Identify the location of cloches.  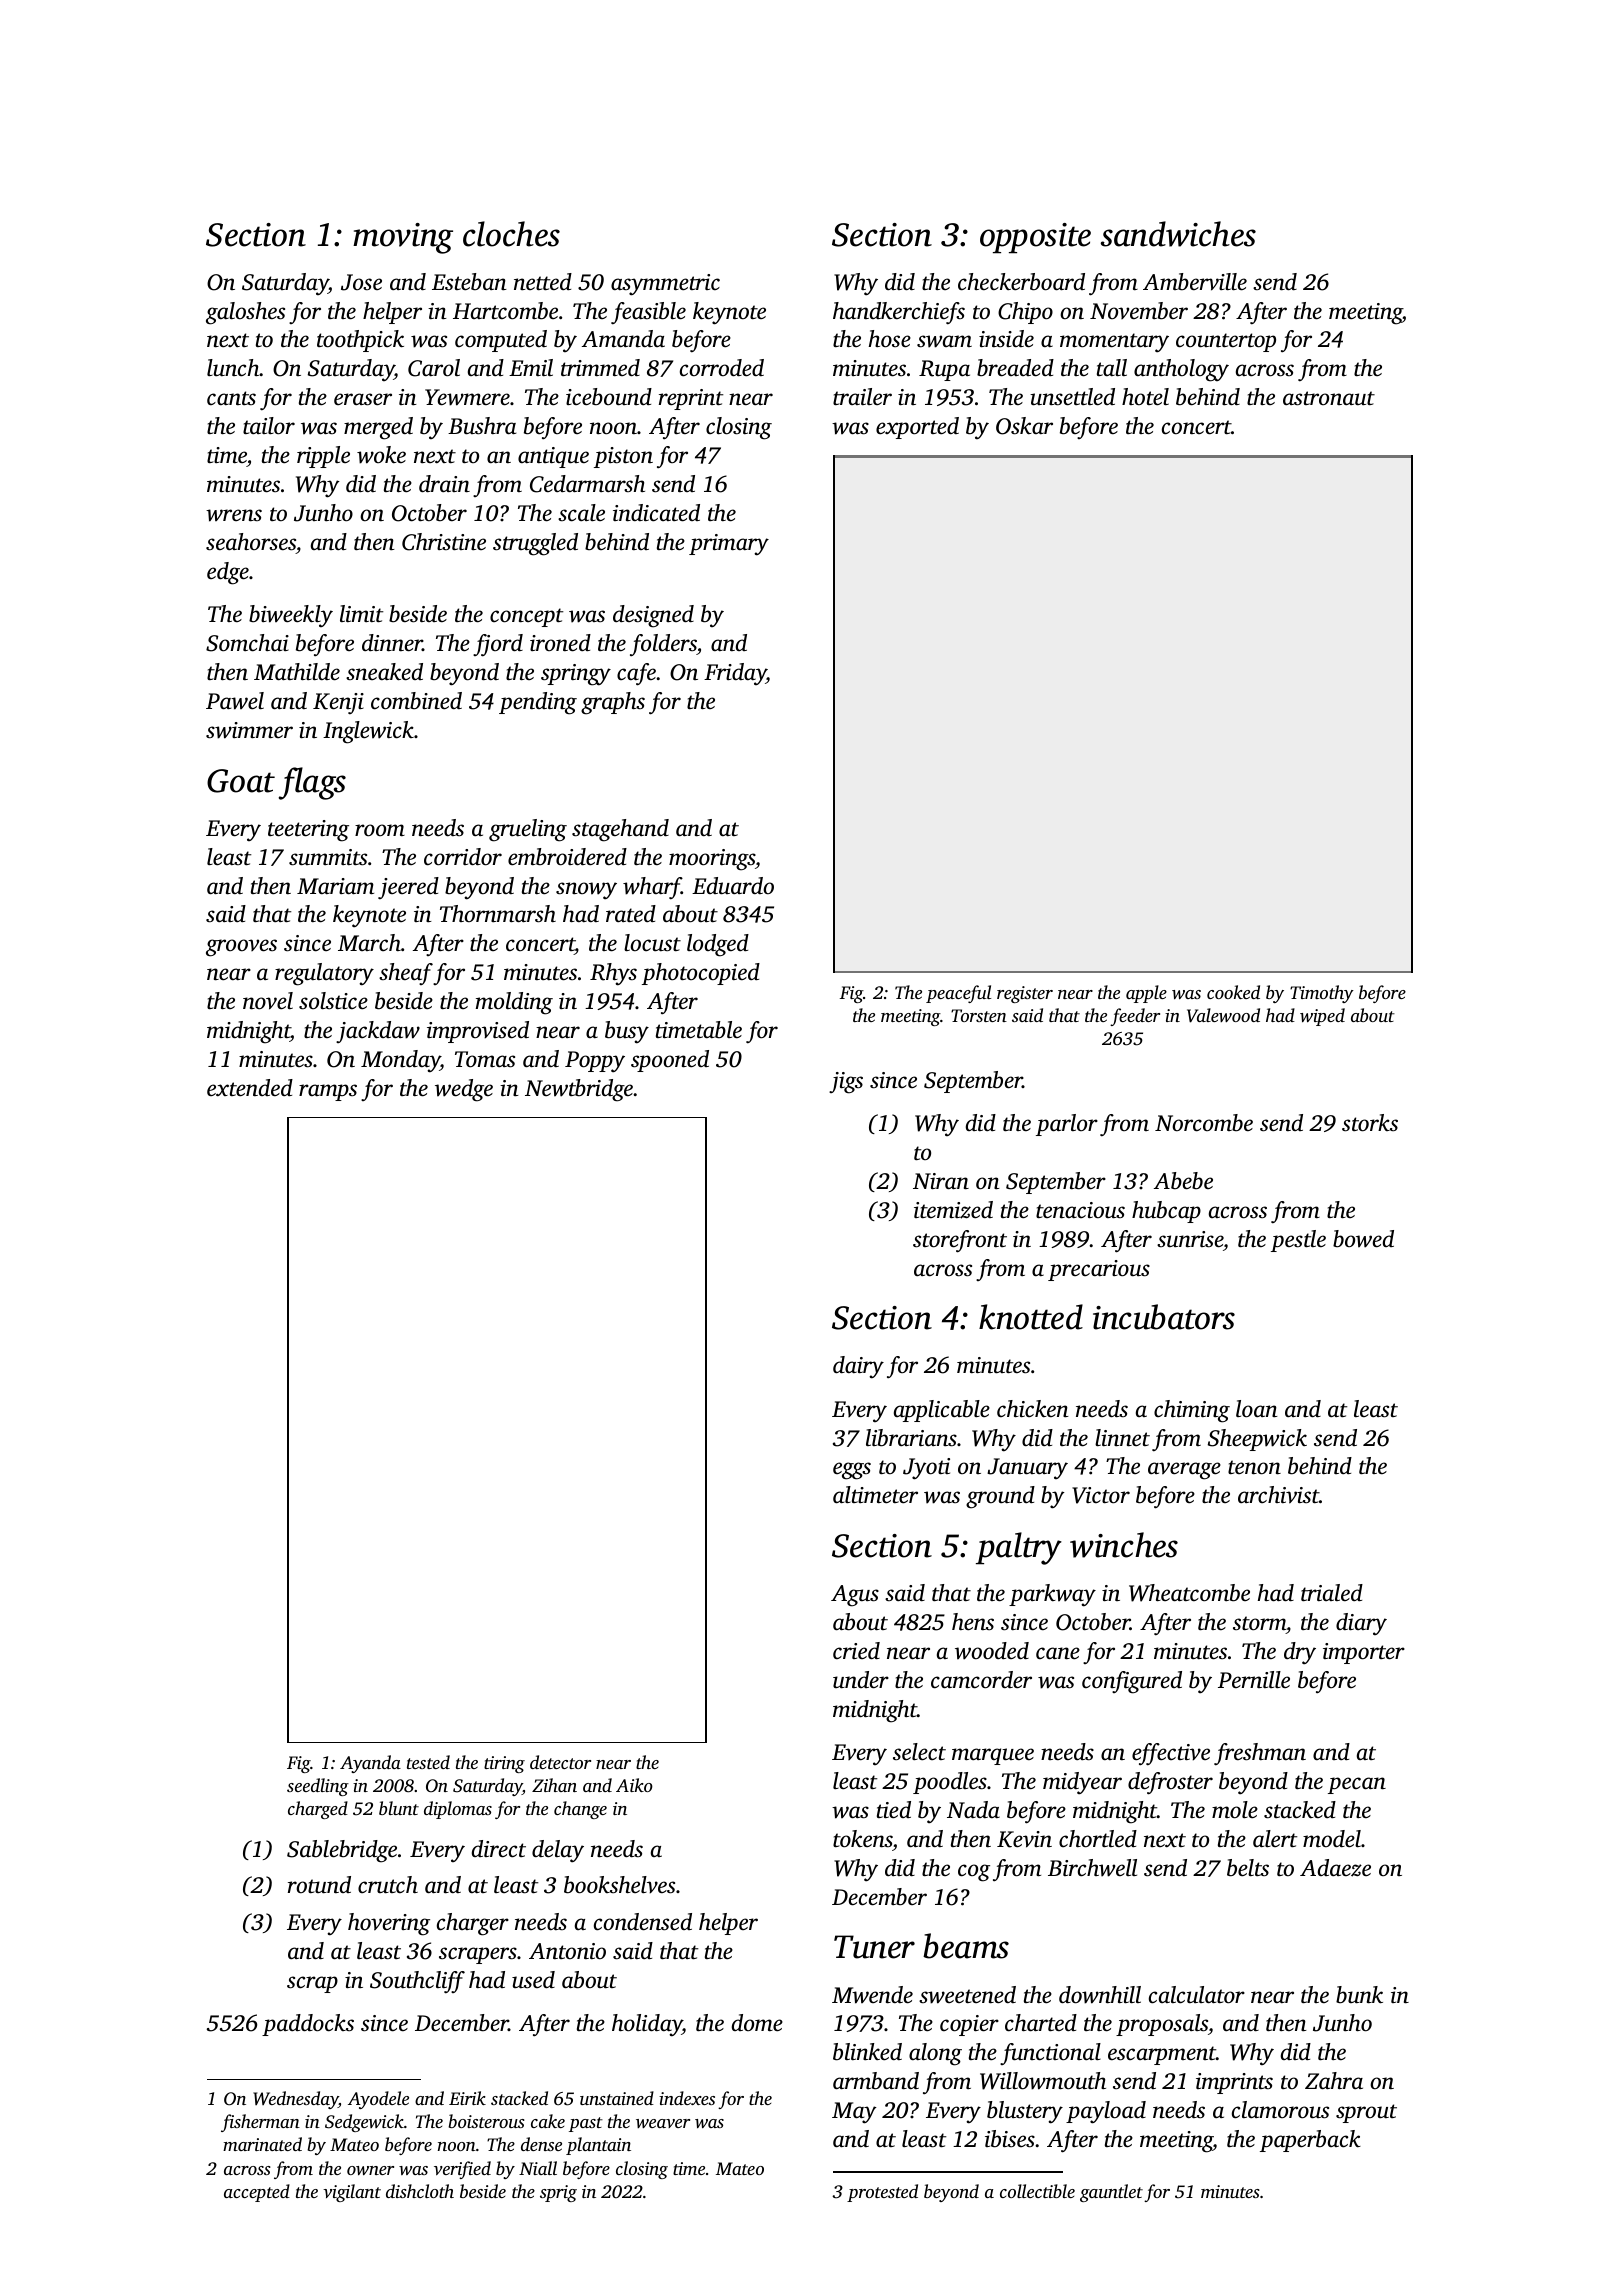
(511, 234).
